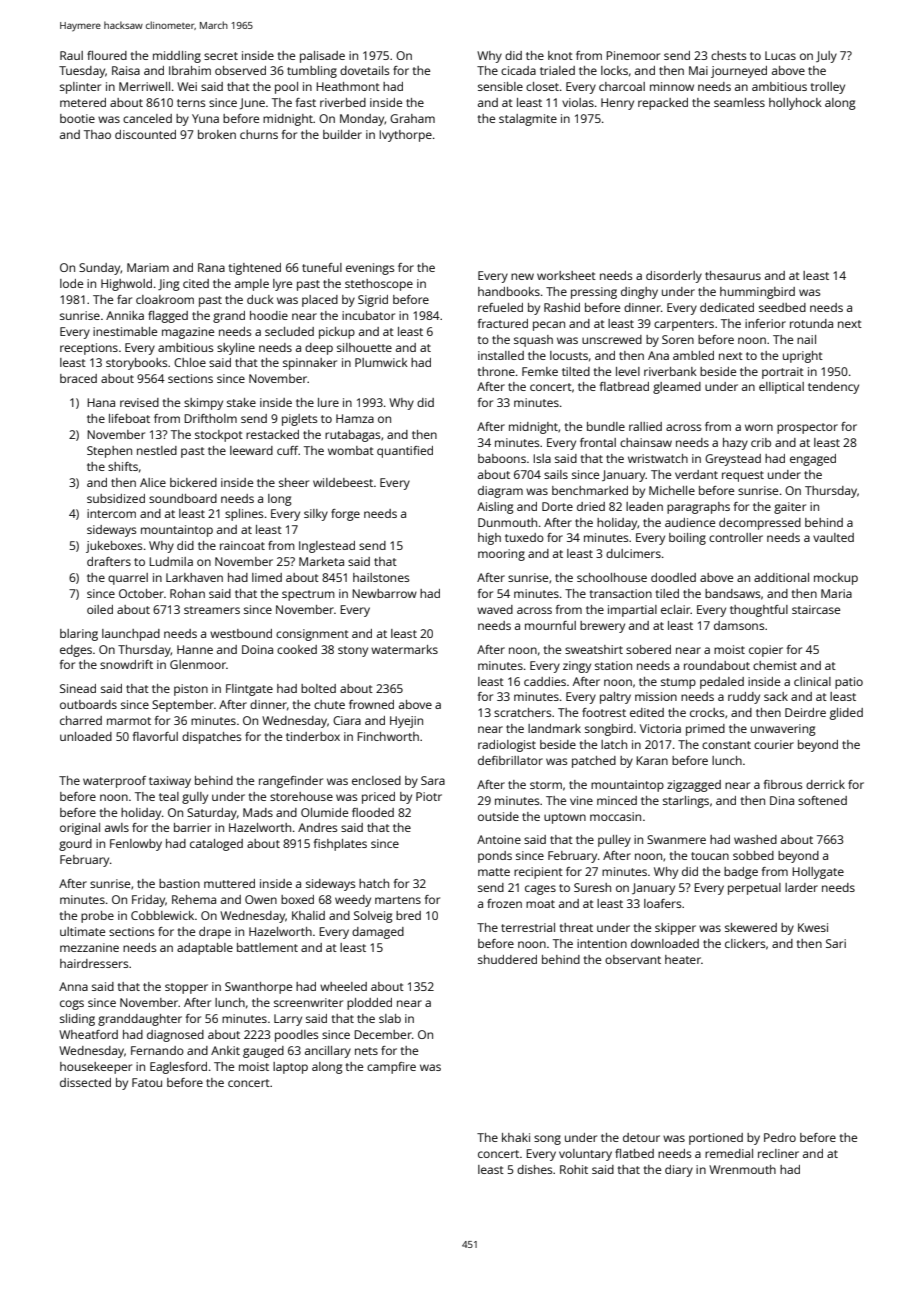  Describe the element at coordinates (622, 86) in the screenshot. I see `charcoal` at that location.
